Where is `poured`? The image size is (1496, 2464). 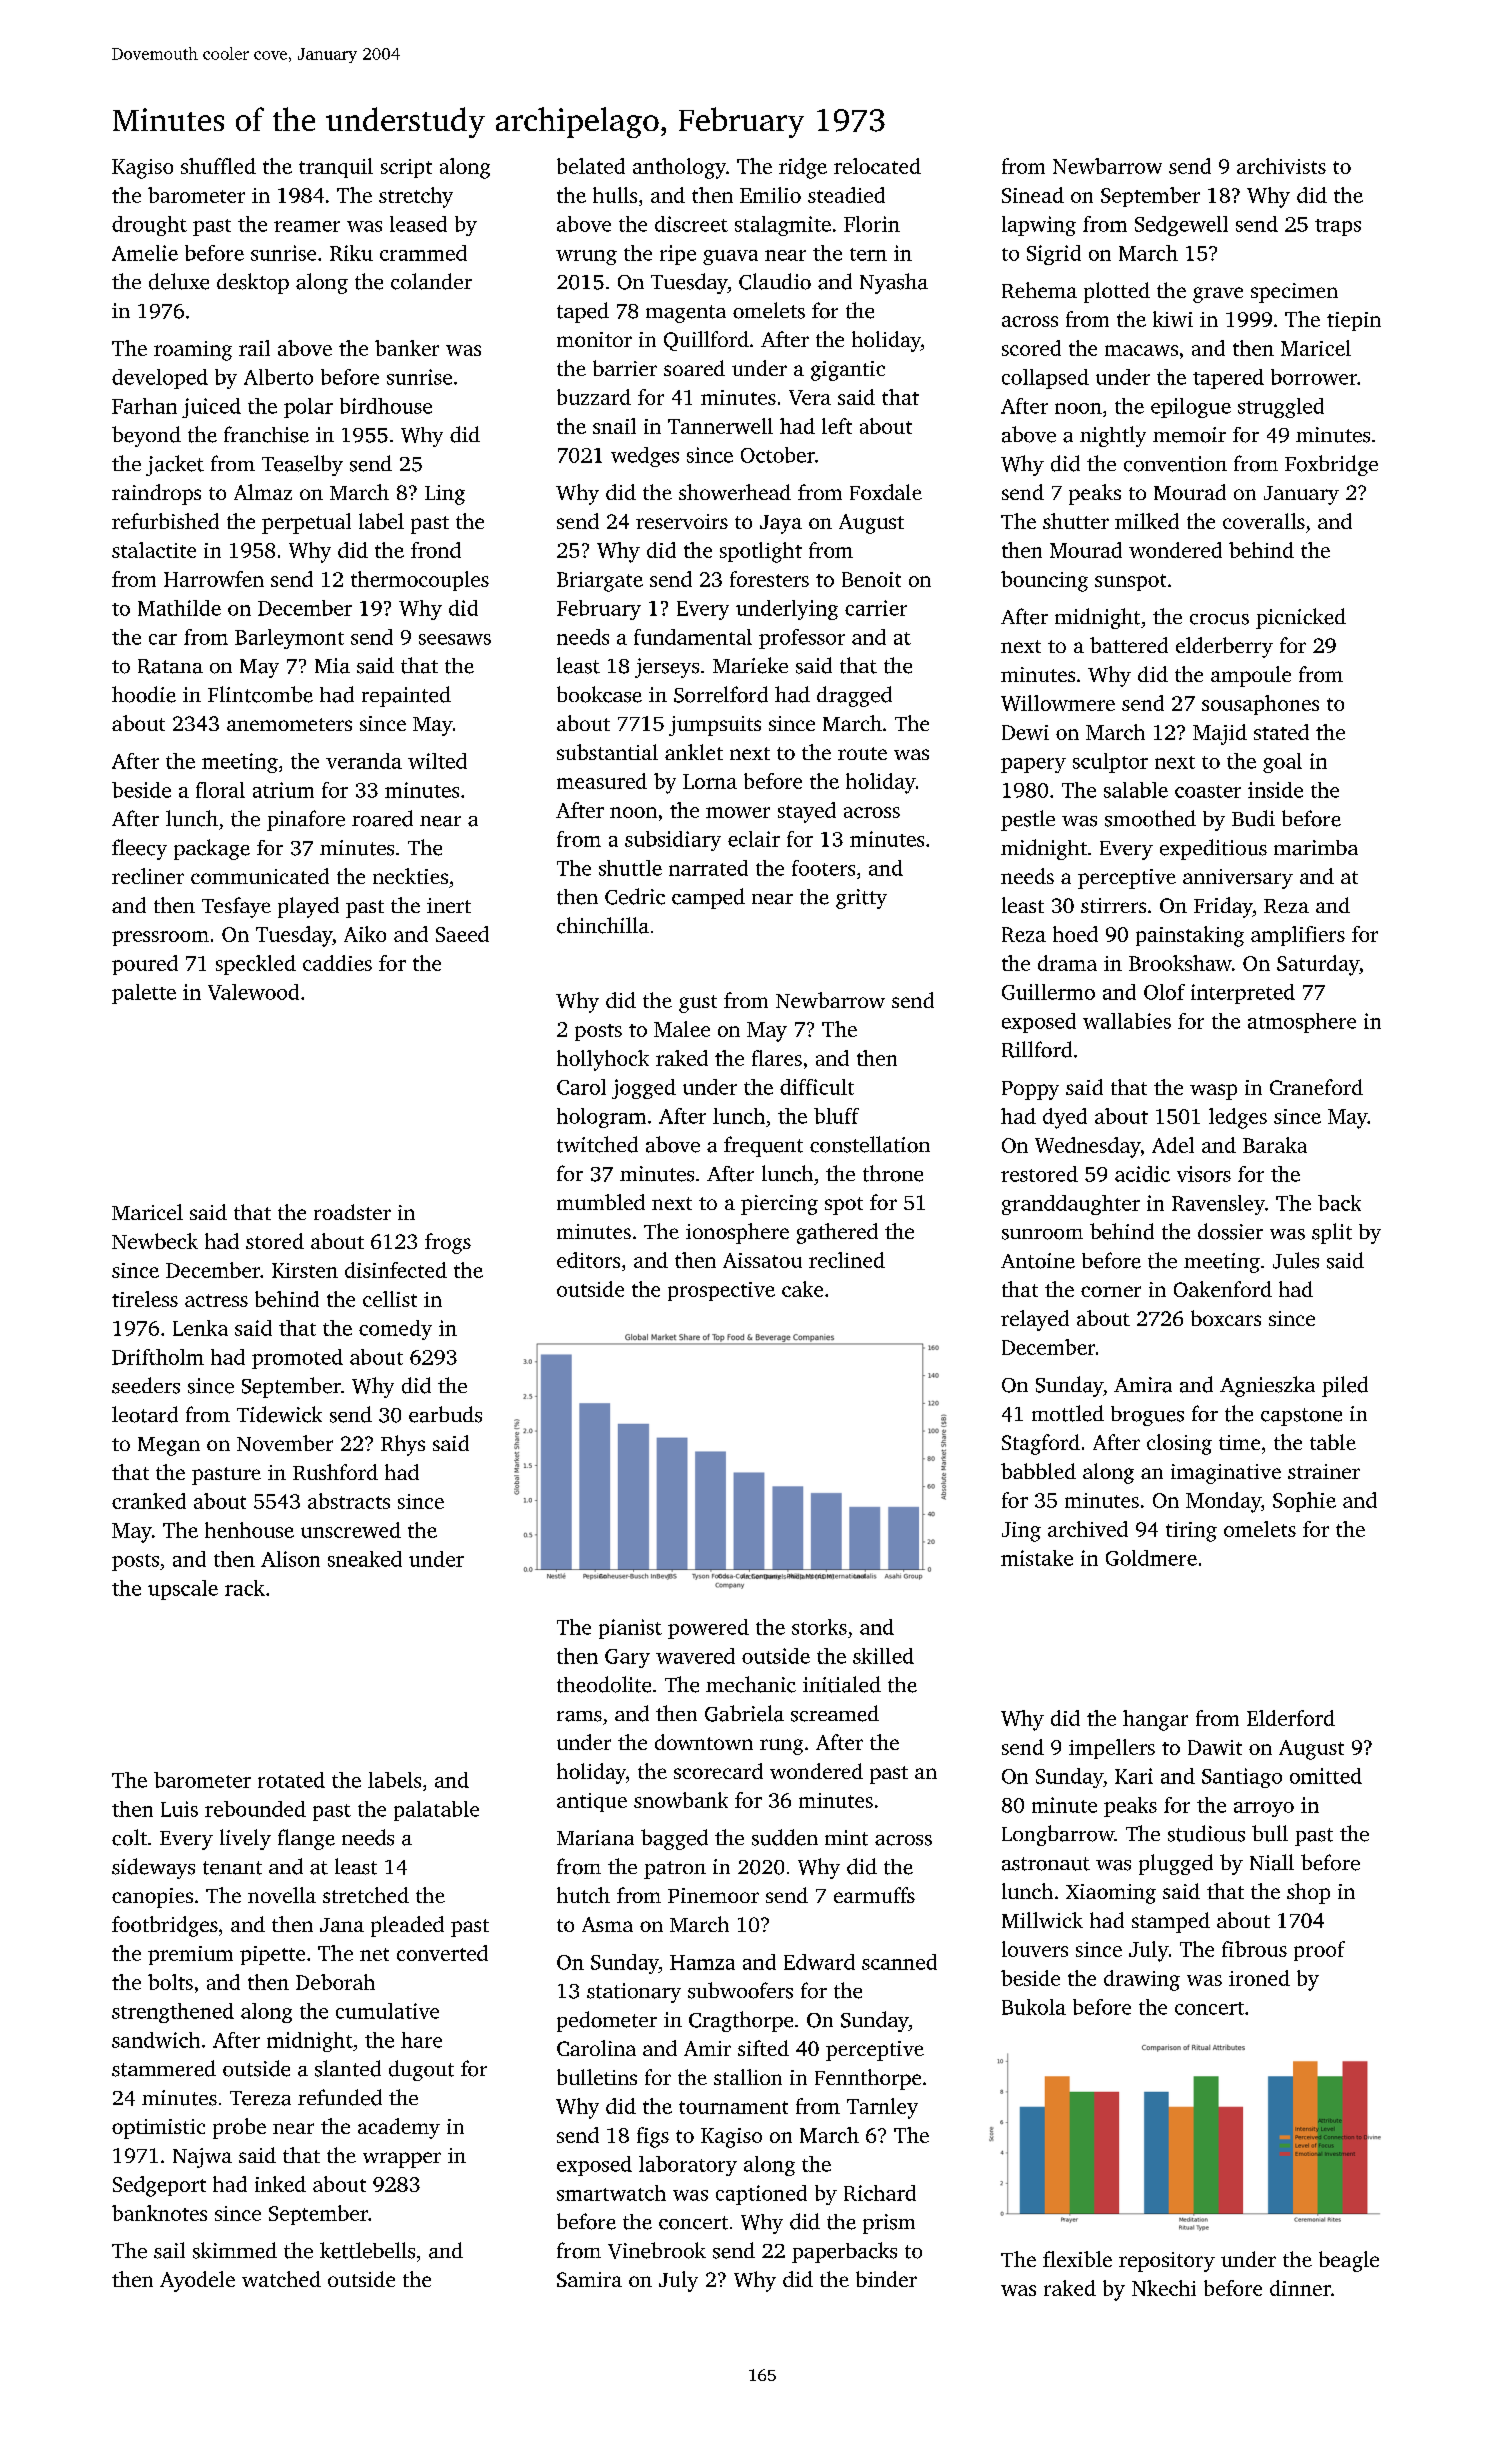 poured is located at coordinates (145, 965).
